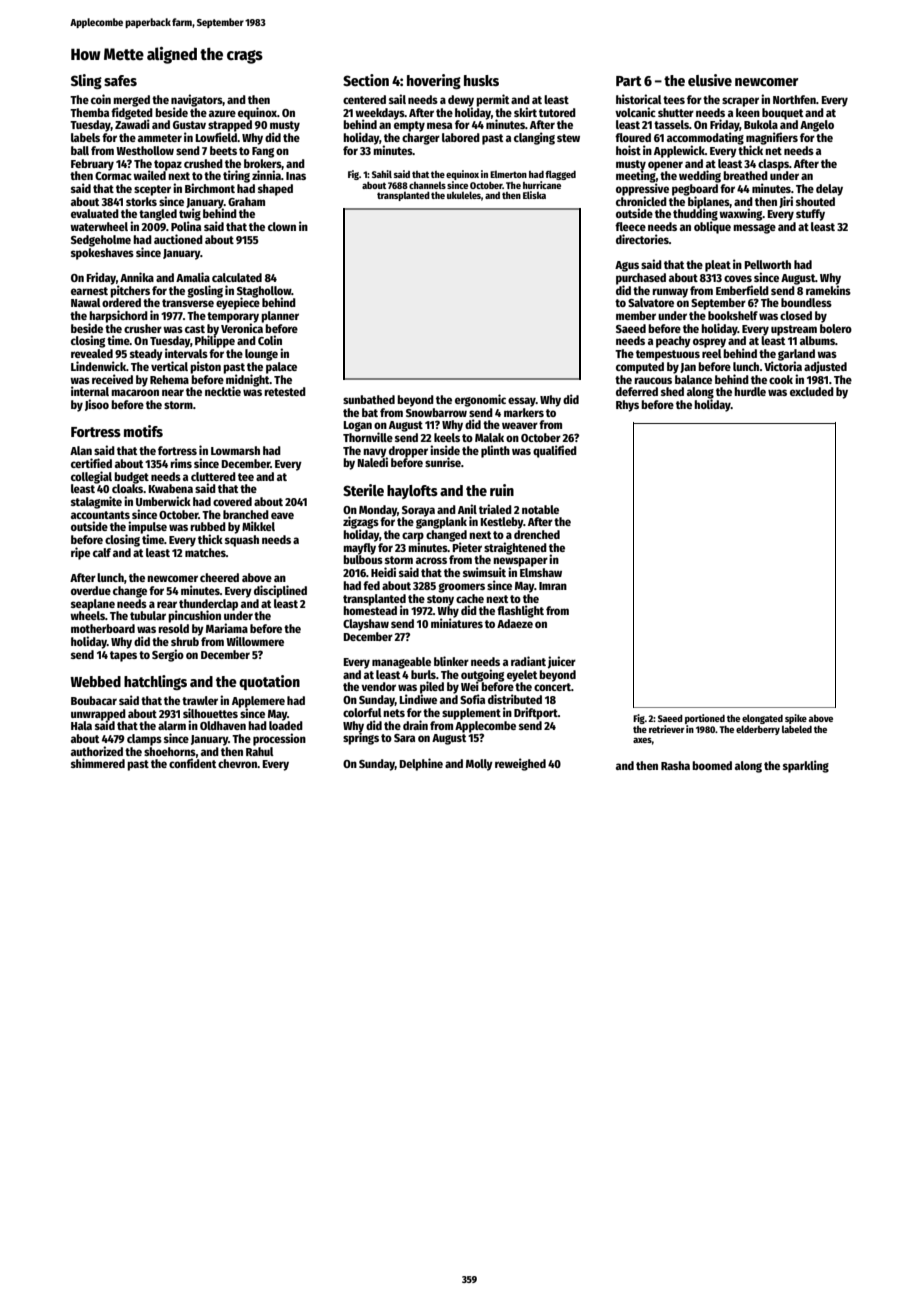 This screenshot has height=1308, width=924. Describe the element at coordinates (553, 586) in the screenshot. I see `Imran` at that location.
